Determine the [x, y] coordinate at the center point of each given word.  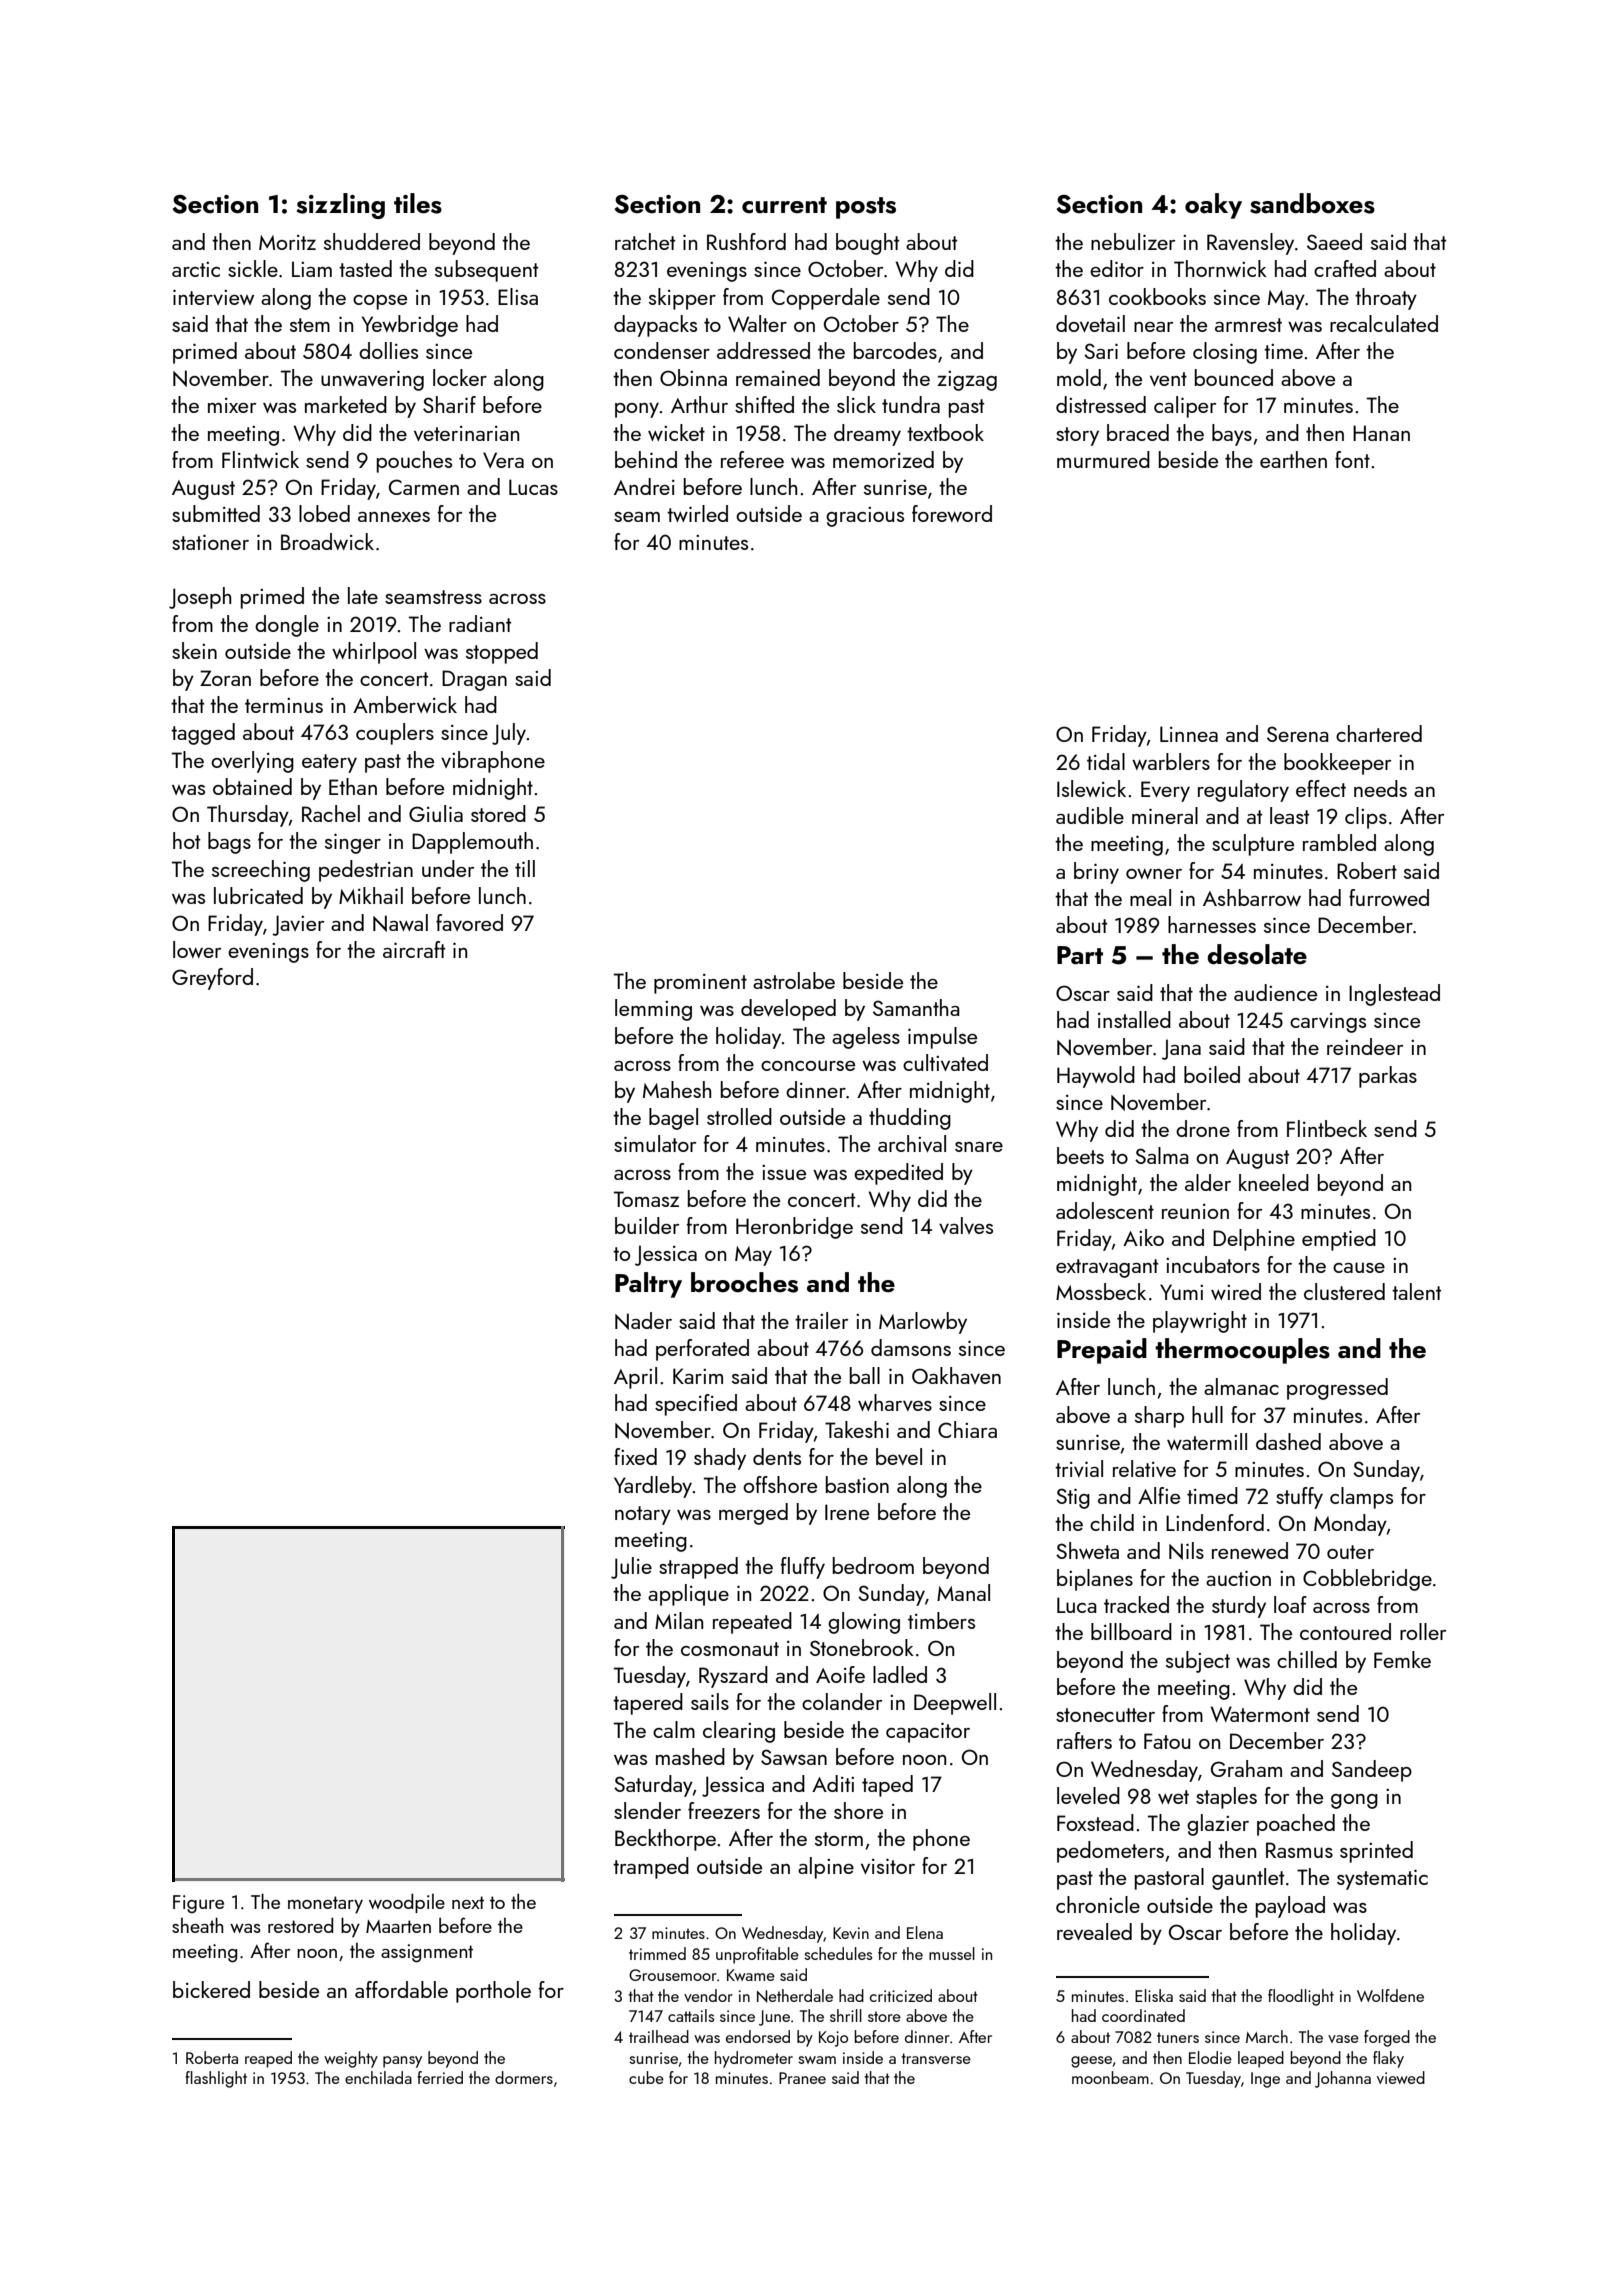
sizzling [340, 206]
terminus [284, 705]
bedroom [873, 1565]
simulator [655, 1143]
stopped [502, 653]
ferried [440, 2077]
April [635, 1378]
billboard [1131, 1631]
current [784, 205]
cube [646, 2077]
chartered [1379, 733]
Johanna [1343, 2079]
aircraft [414, 949]
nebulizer [1133, 241]
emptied [1339, 1240]
